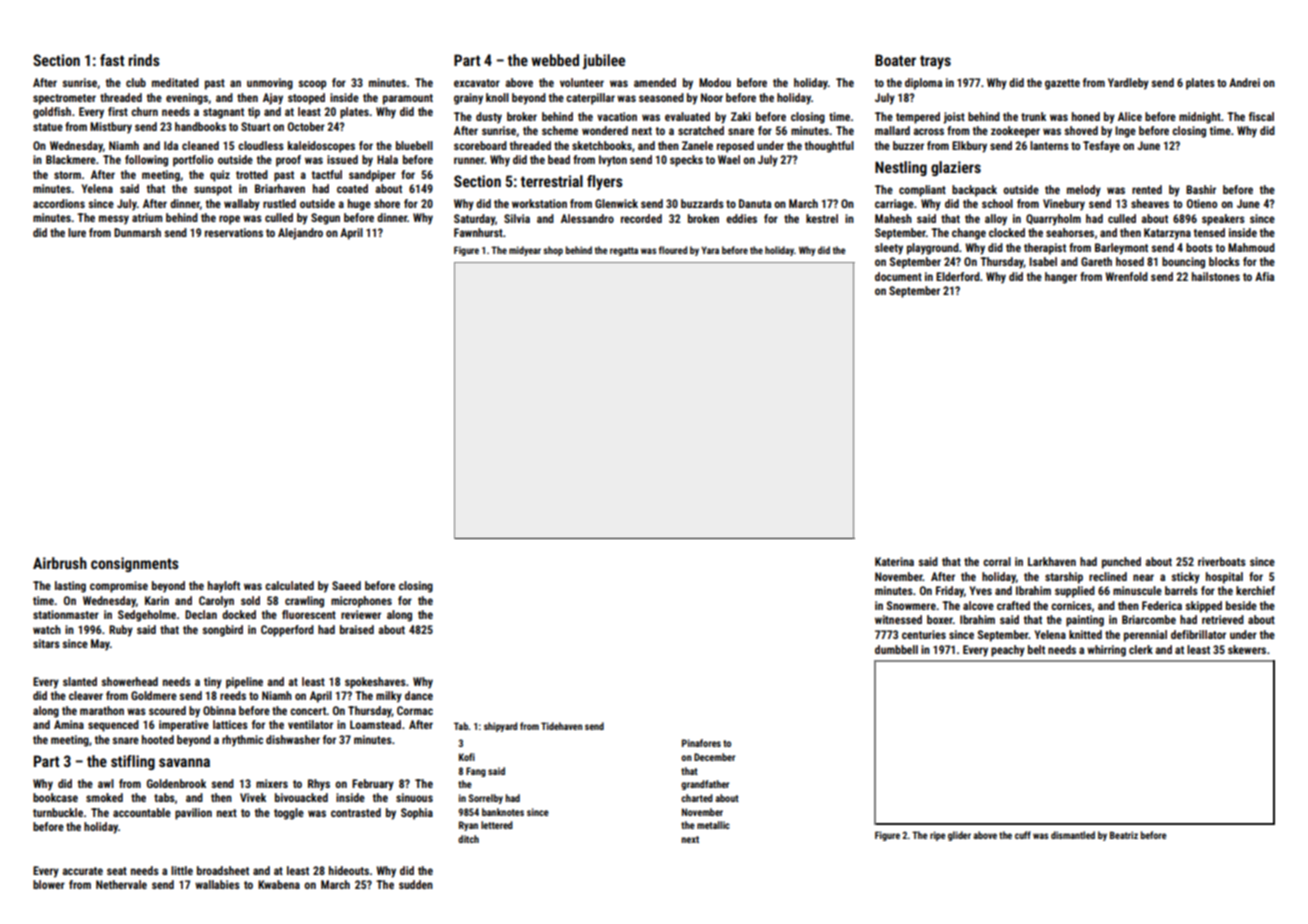  Describe the element at coordinates (58, 812) in the screenshot. I see `turnbuckle` at that location.
